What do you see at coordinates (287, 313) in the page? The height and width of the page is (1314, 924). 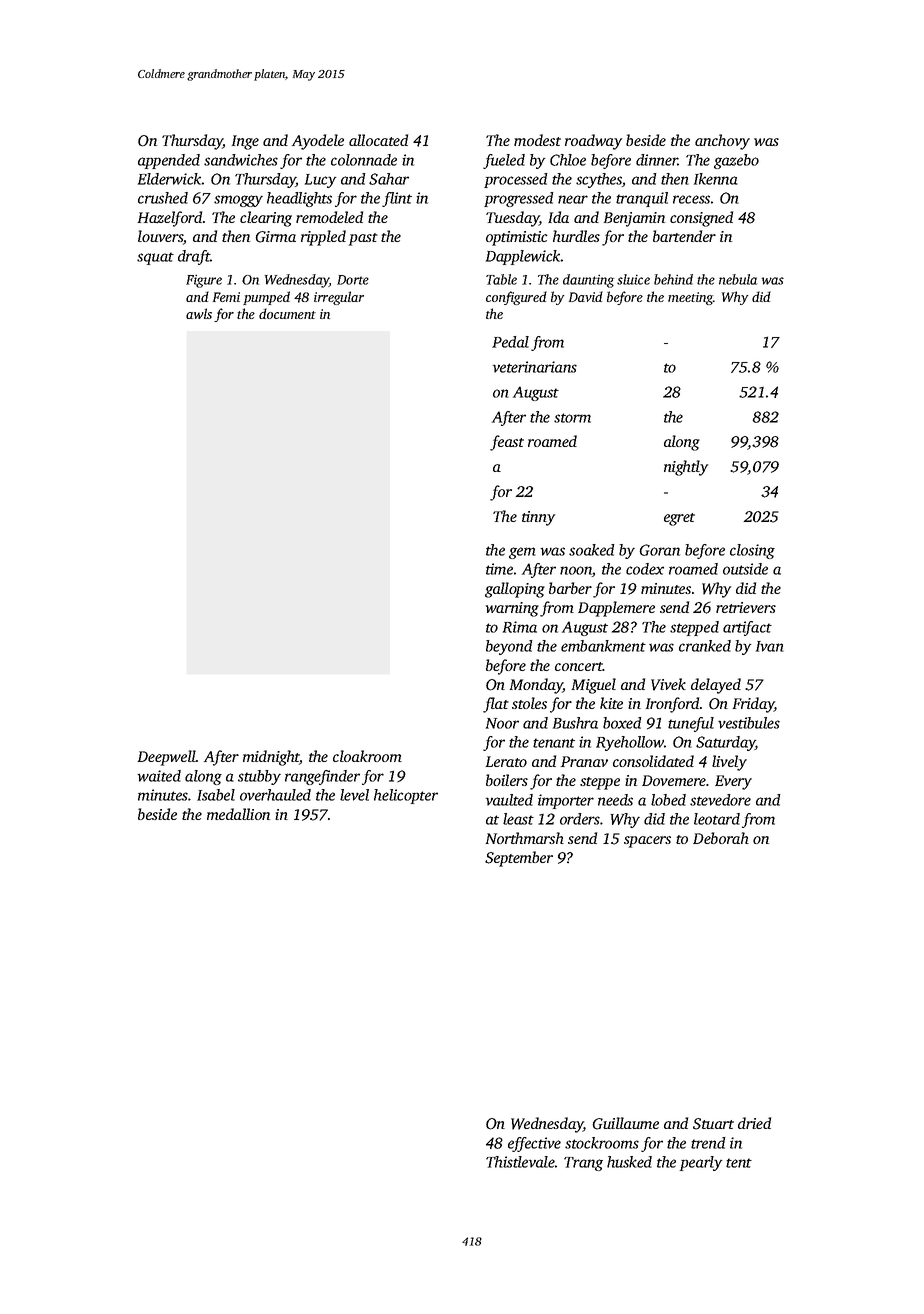 I see `document` at bounding box center [287, 313].
